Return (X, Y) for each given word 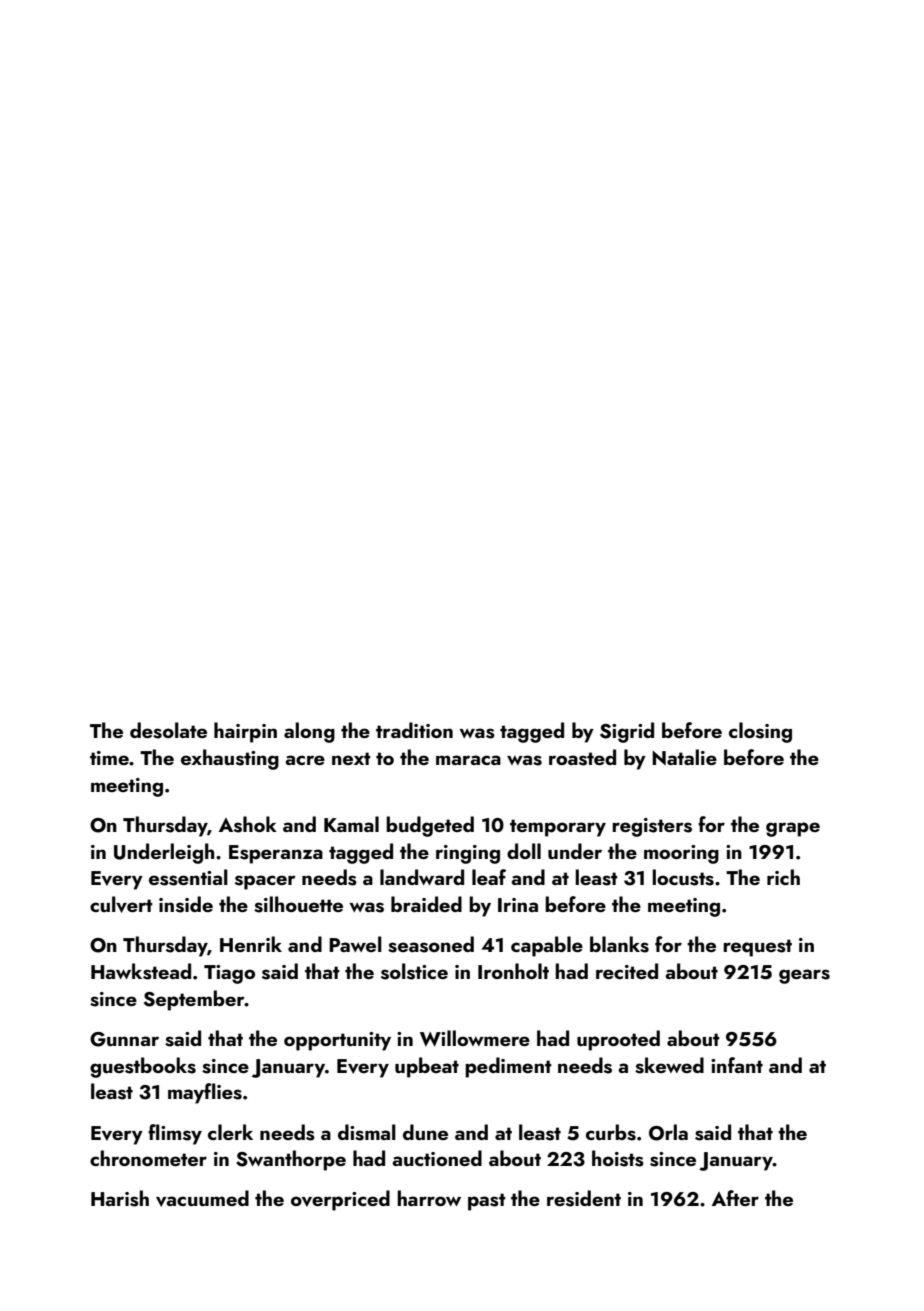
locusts (683, 877)
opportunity (337, 1041)
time (109, 758)
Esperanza (276, 854)
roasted (582, 757)
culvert (121, 904)
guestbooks (143, 1067)
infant (737, 1065)
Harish (120, 1198)
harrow (429, 1198)
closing (760, 732)
